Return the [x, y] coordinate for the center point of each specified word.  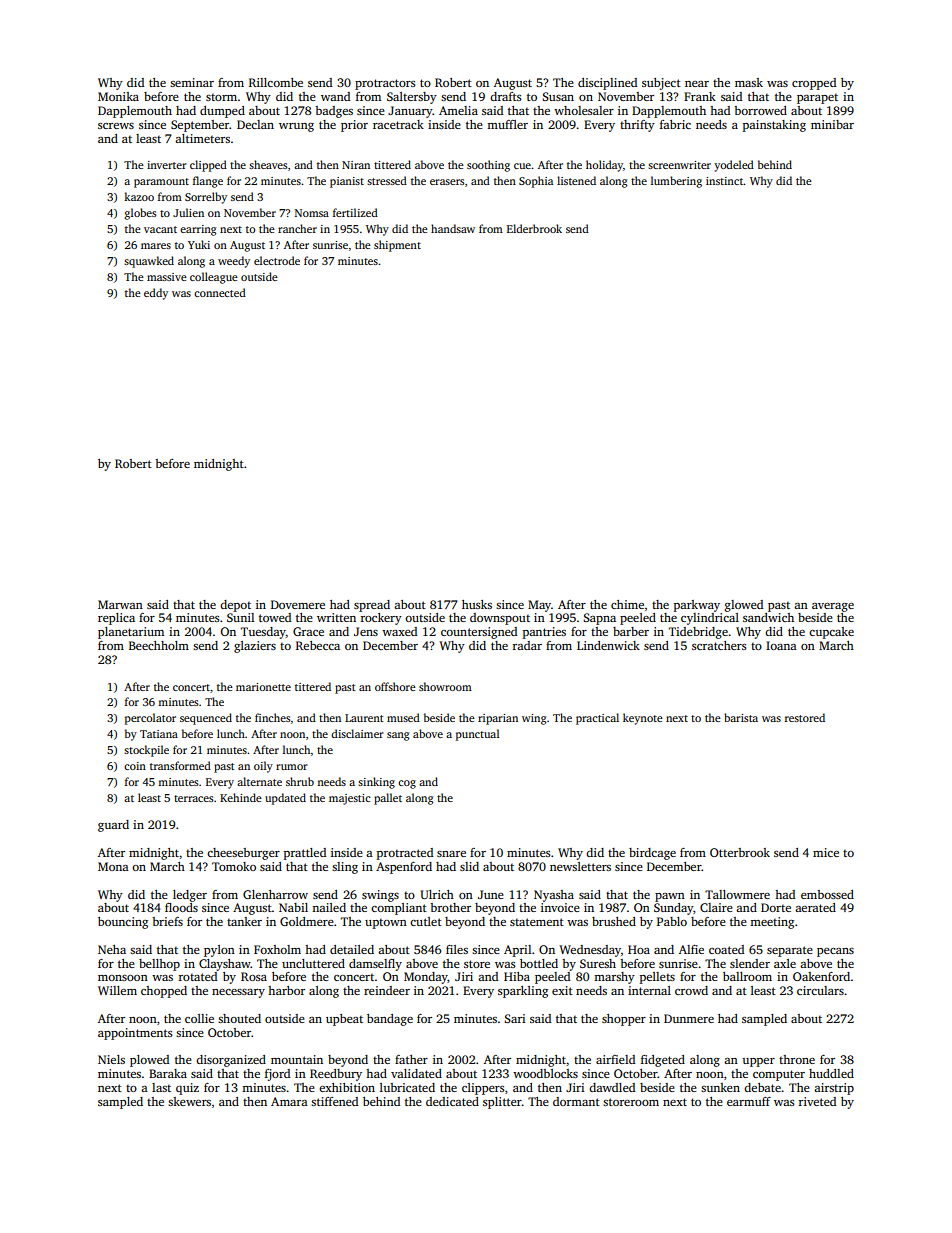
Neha [112, 949]
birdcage [652, 854]
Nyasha [554, 896]
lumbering [676, 182]
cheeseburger [243, 854]
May [539, 606]
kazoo [139, 196]
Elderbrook [534, 228]
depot [235, 606]
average [833, 607]
